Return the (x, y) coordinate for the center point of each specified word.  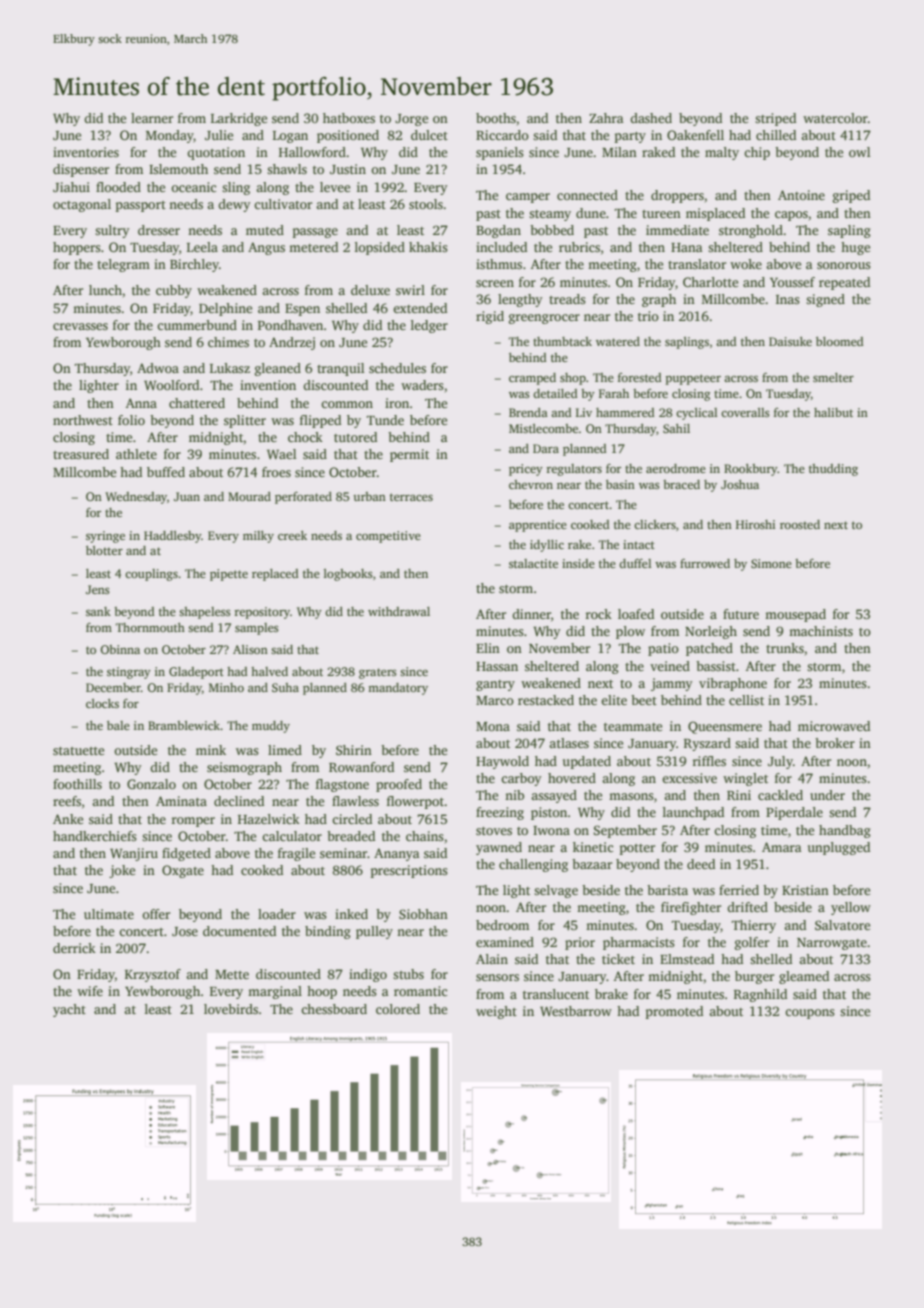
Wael (281, 454)
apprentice (538, 526)
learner (152, 118)
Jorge (411, 120)
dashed (651, 118)
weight (496, 1012)
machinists (821, 631)
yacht (69, 1010)
